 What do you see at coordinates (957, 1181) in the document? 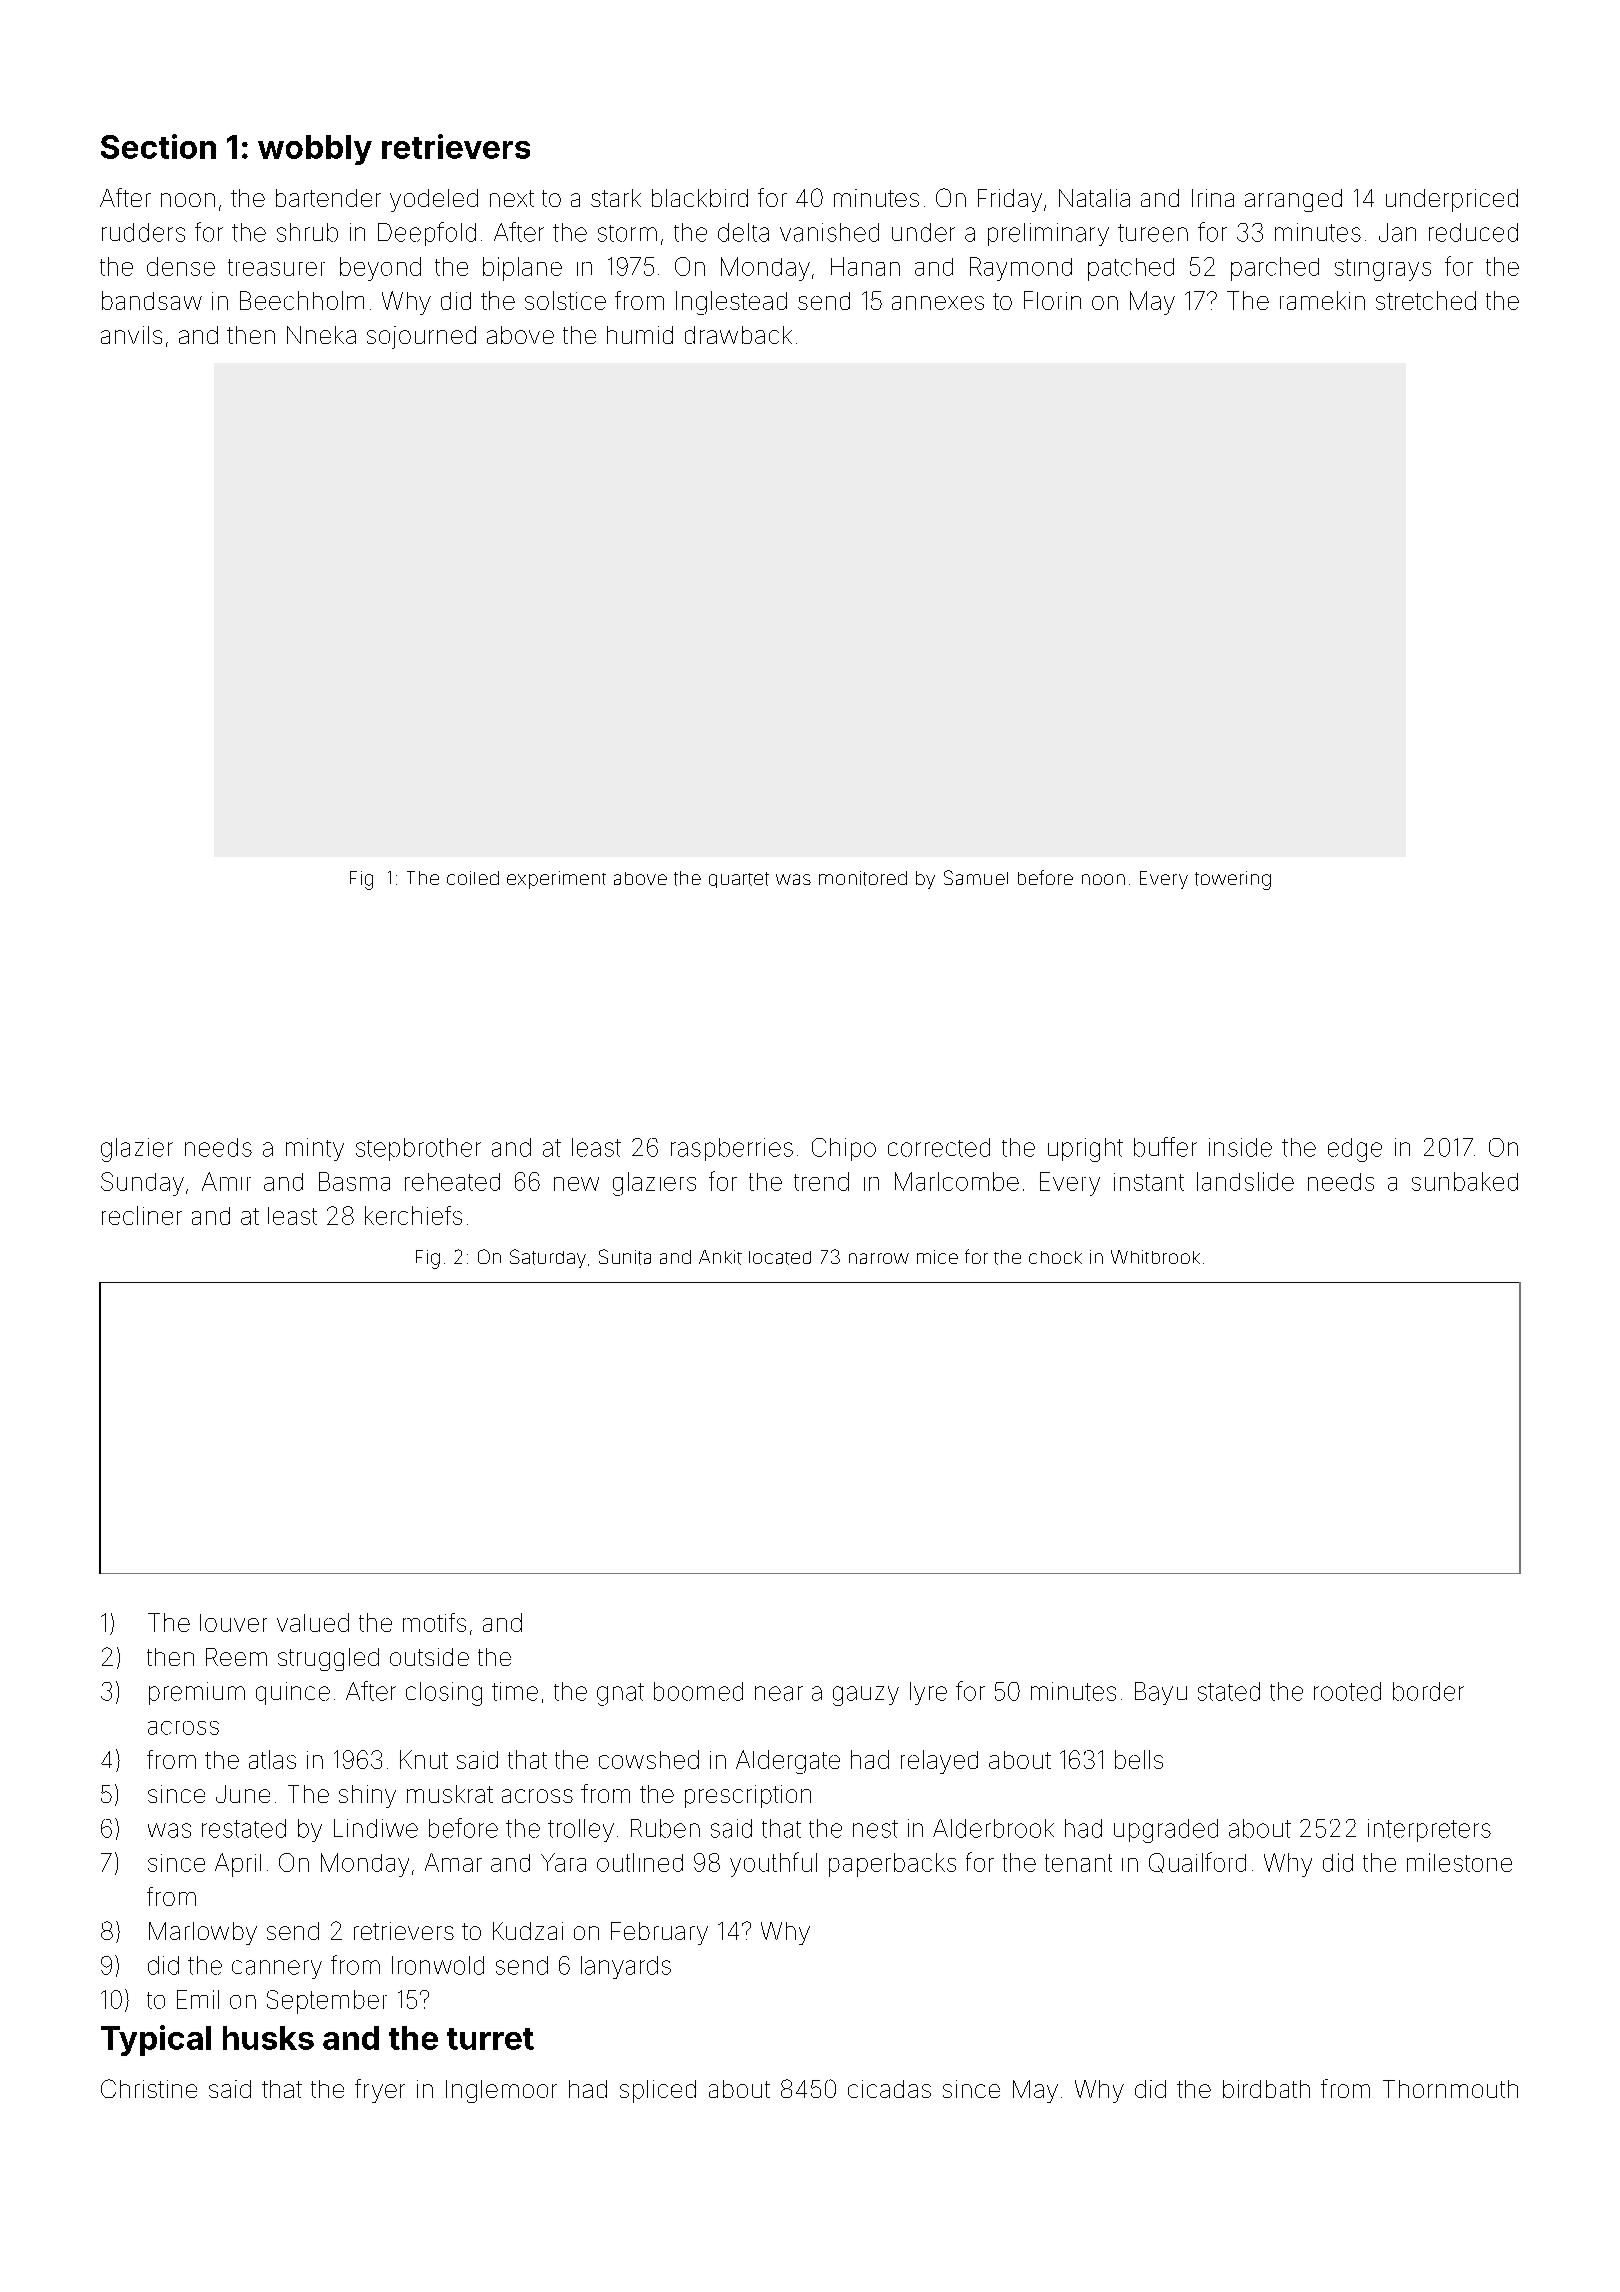
I see `Marlcombe` at bounding box center [957, 1181].
